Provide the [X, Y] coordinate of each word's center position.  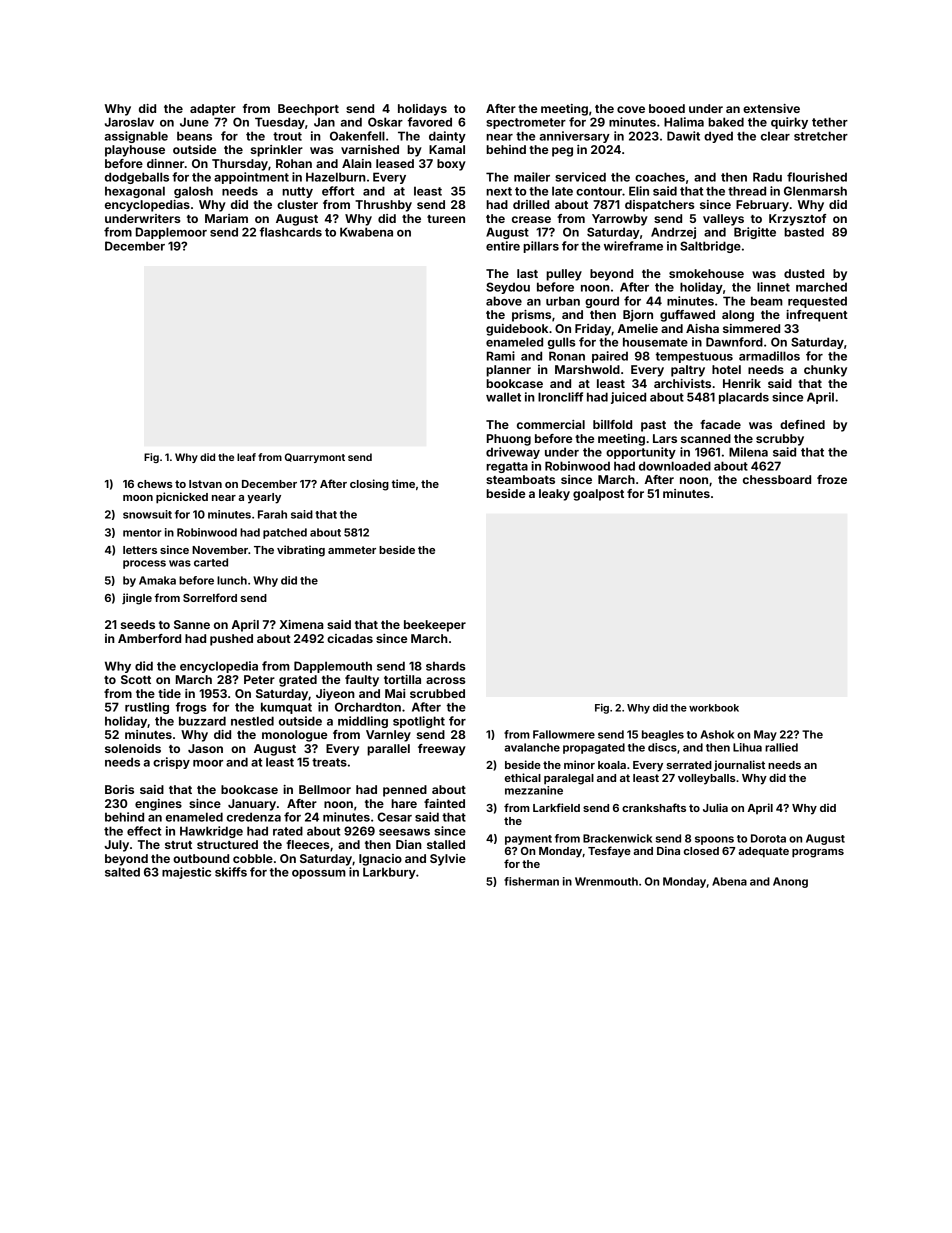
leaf [246, 457]
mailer [532, 177]
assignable [136, 137]
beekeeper [435, 626]
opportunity [641, 453]
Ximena [302, 624]
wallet [503, 397]
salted [122, 872]
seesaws [404, 832]
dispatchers [659, 206]
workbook [714, 708]
